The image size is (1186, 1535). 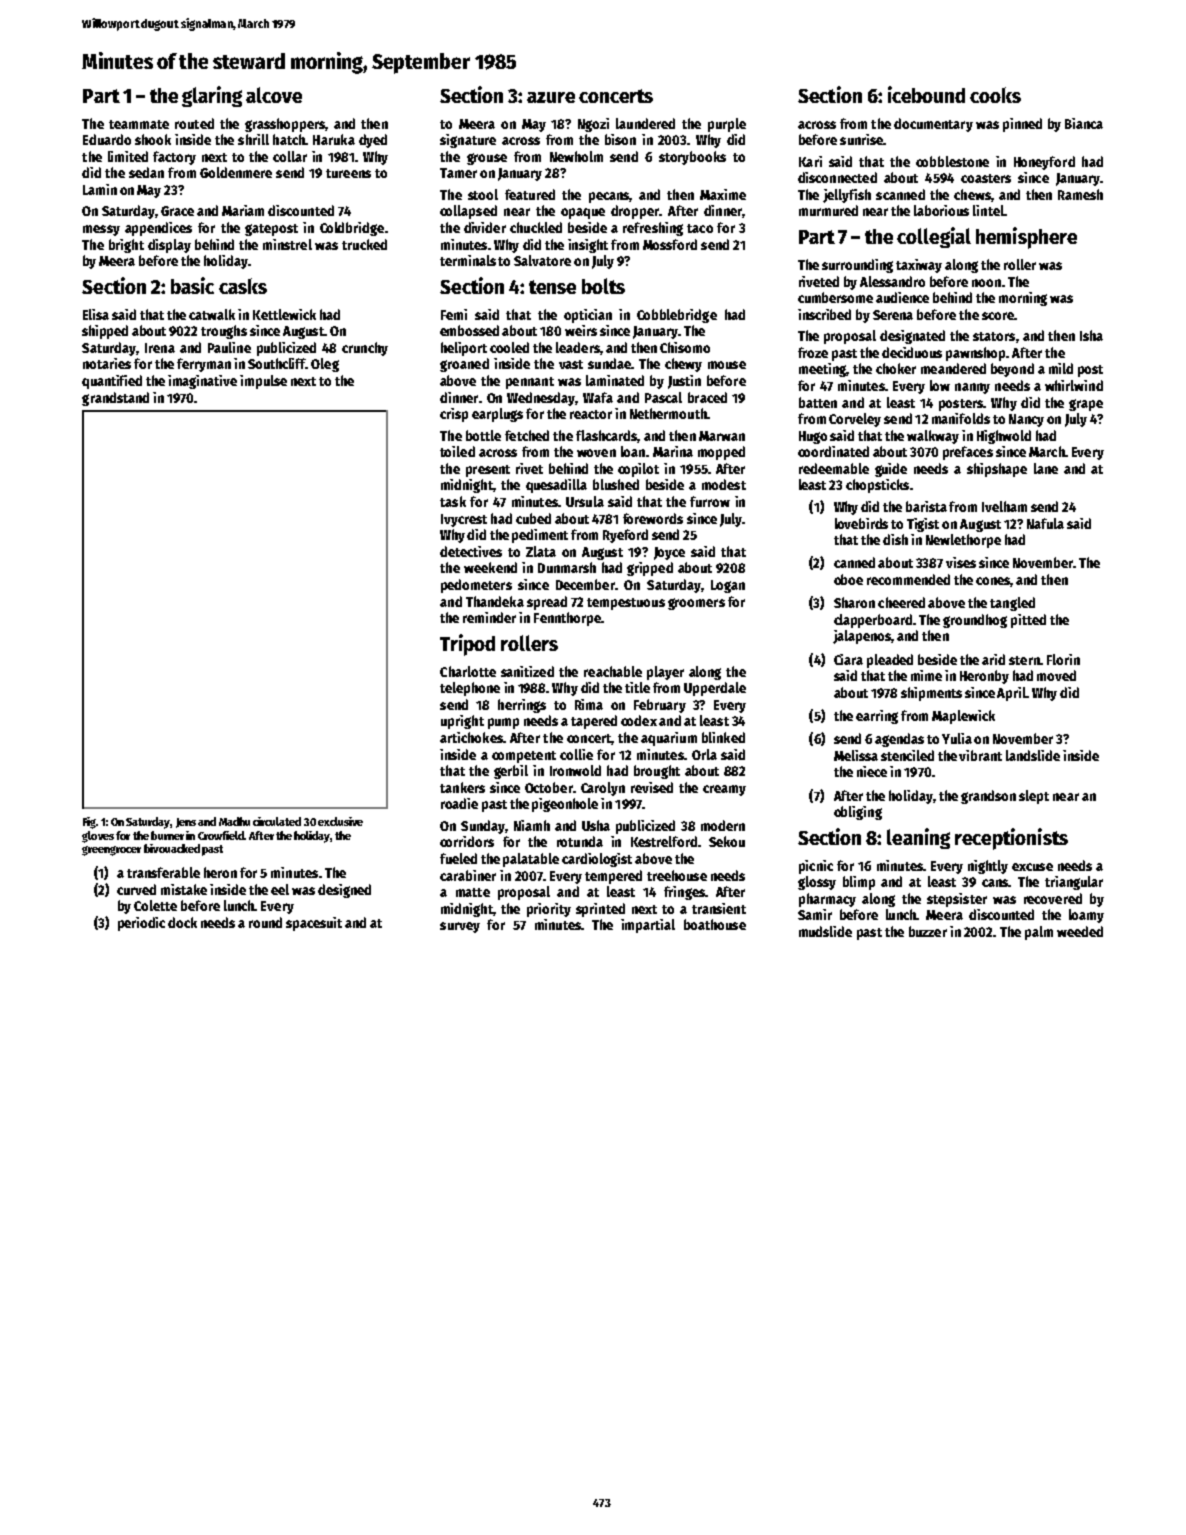 I want to click on Southcliff, so click(x=277, y=363).
